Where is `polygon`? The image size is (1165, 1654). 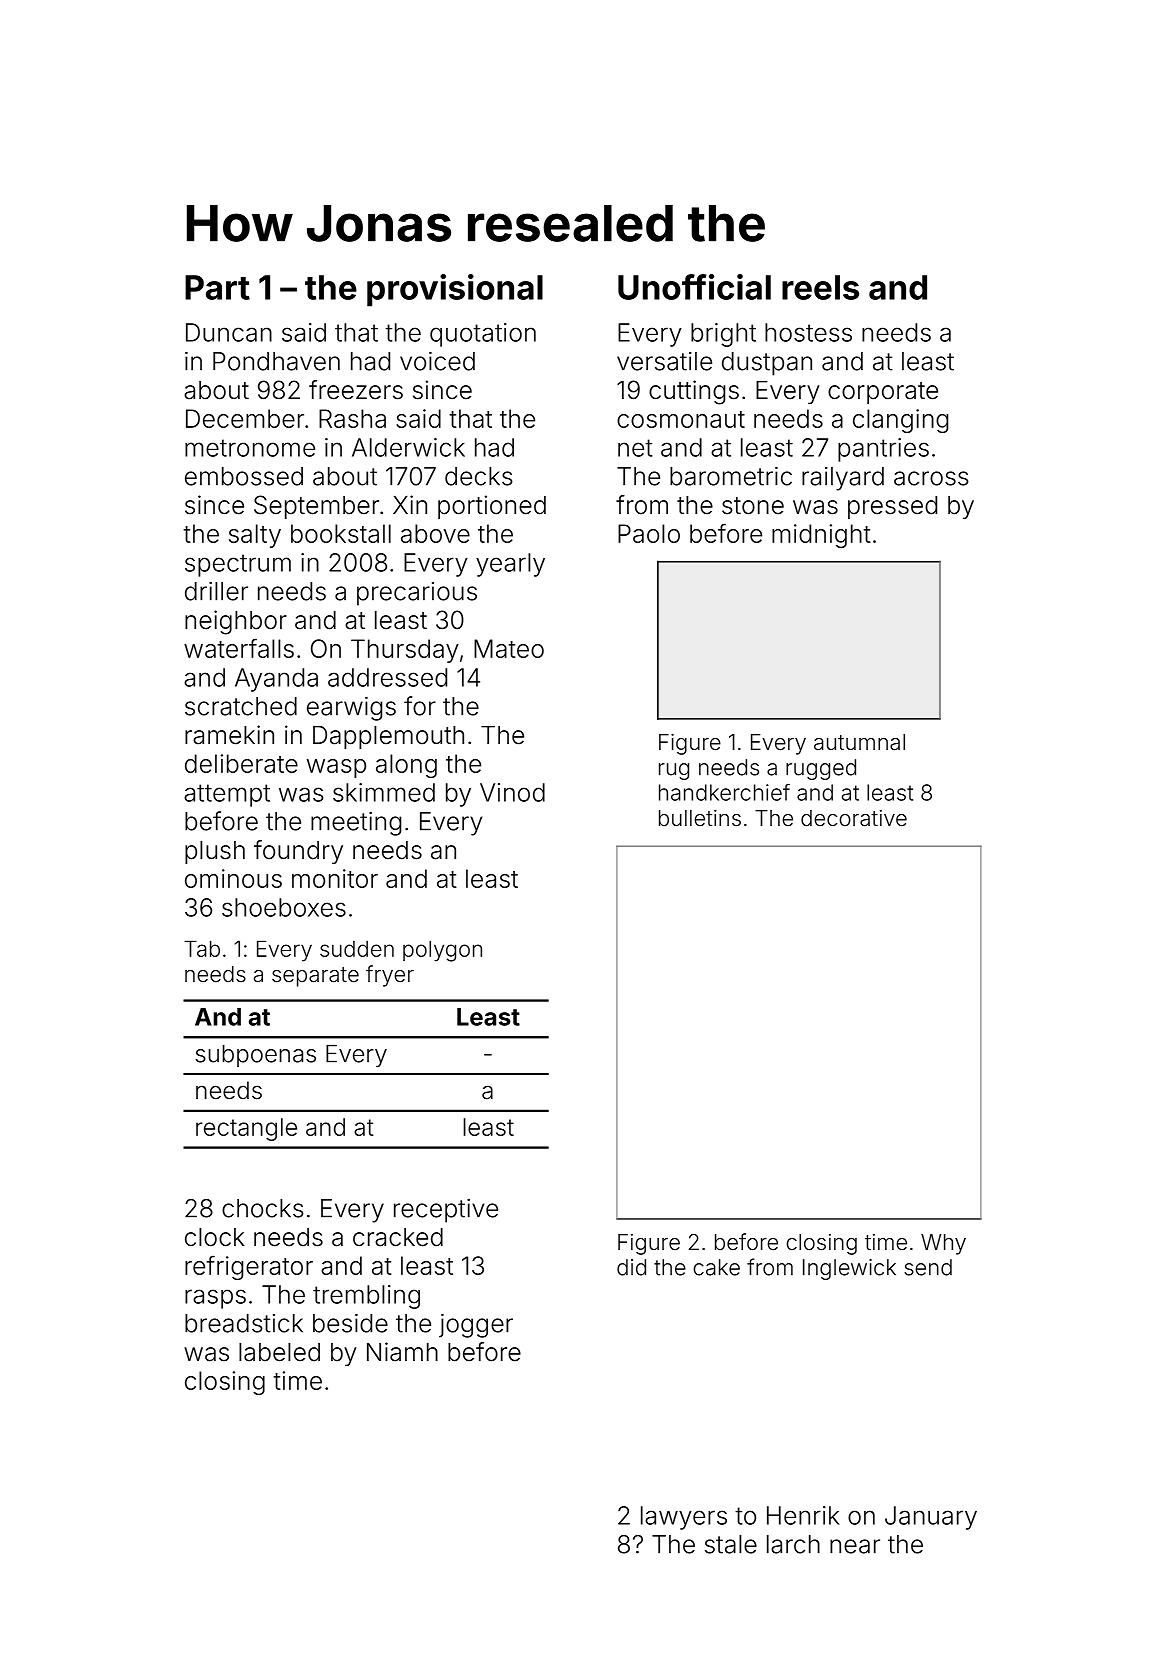 polygon is located at coordinates (442, 951).
